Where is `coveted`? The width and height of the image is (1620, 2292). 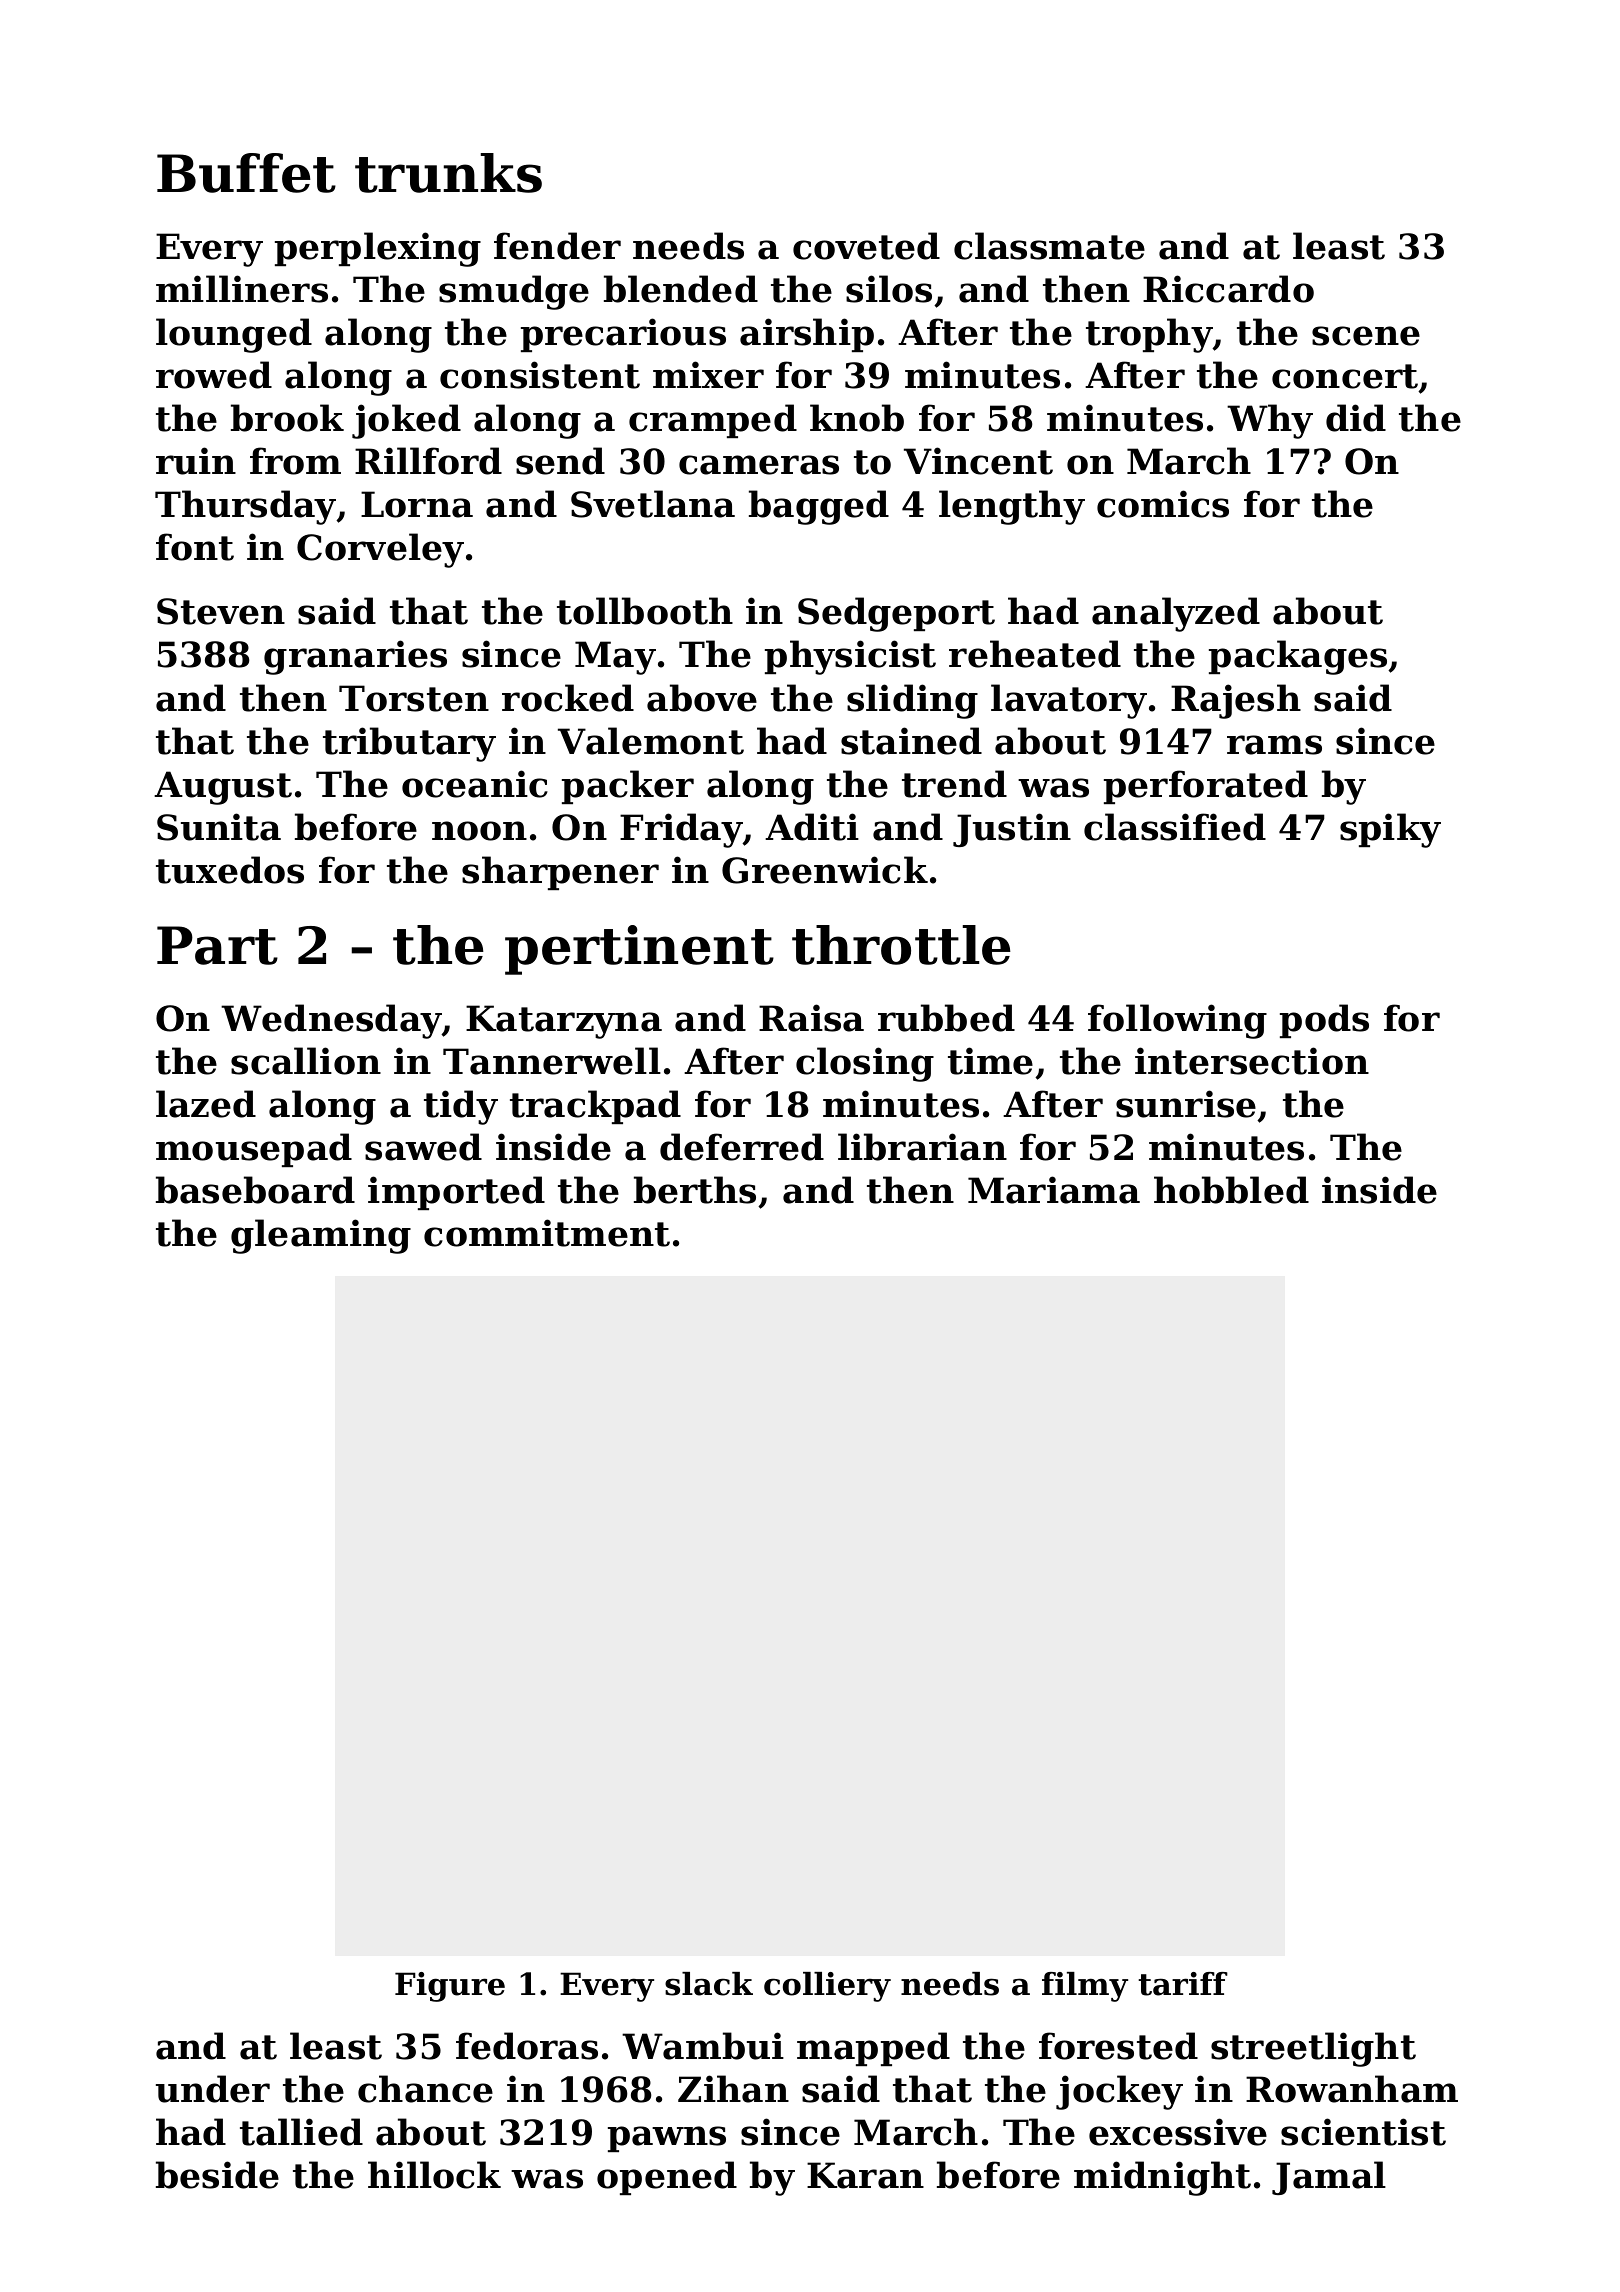 coveted is located at coordinates (866, 246).
